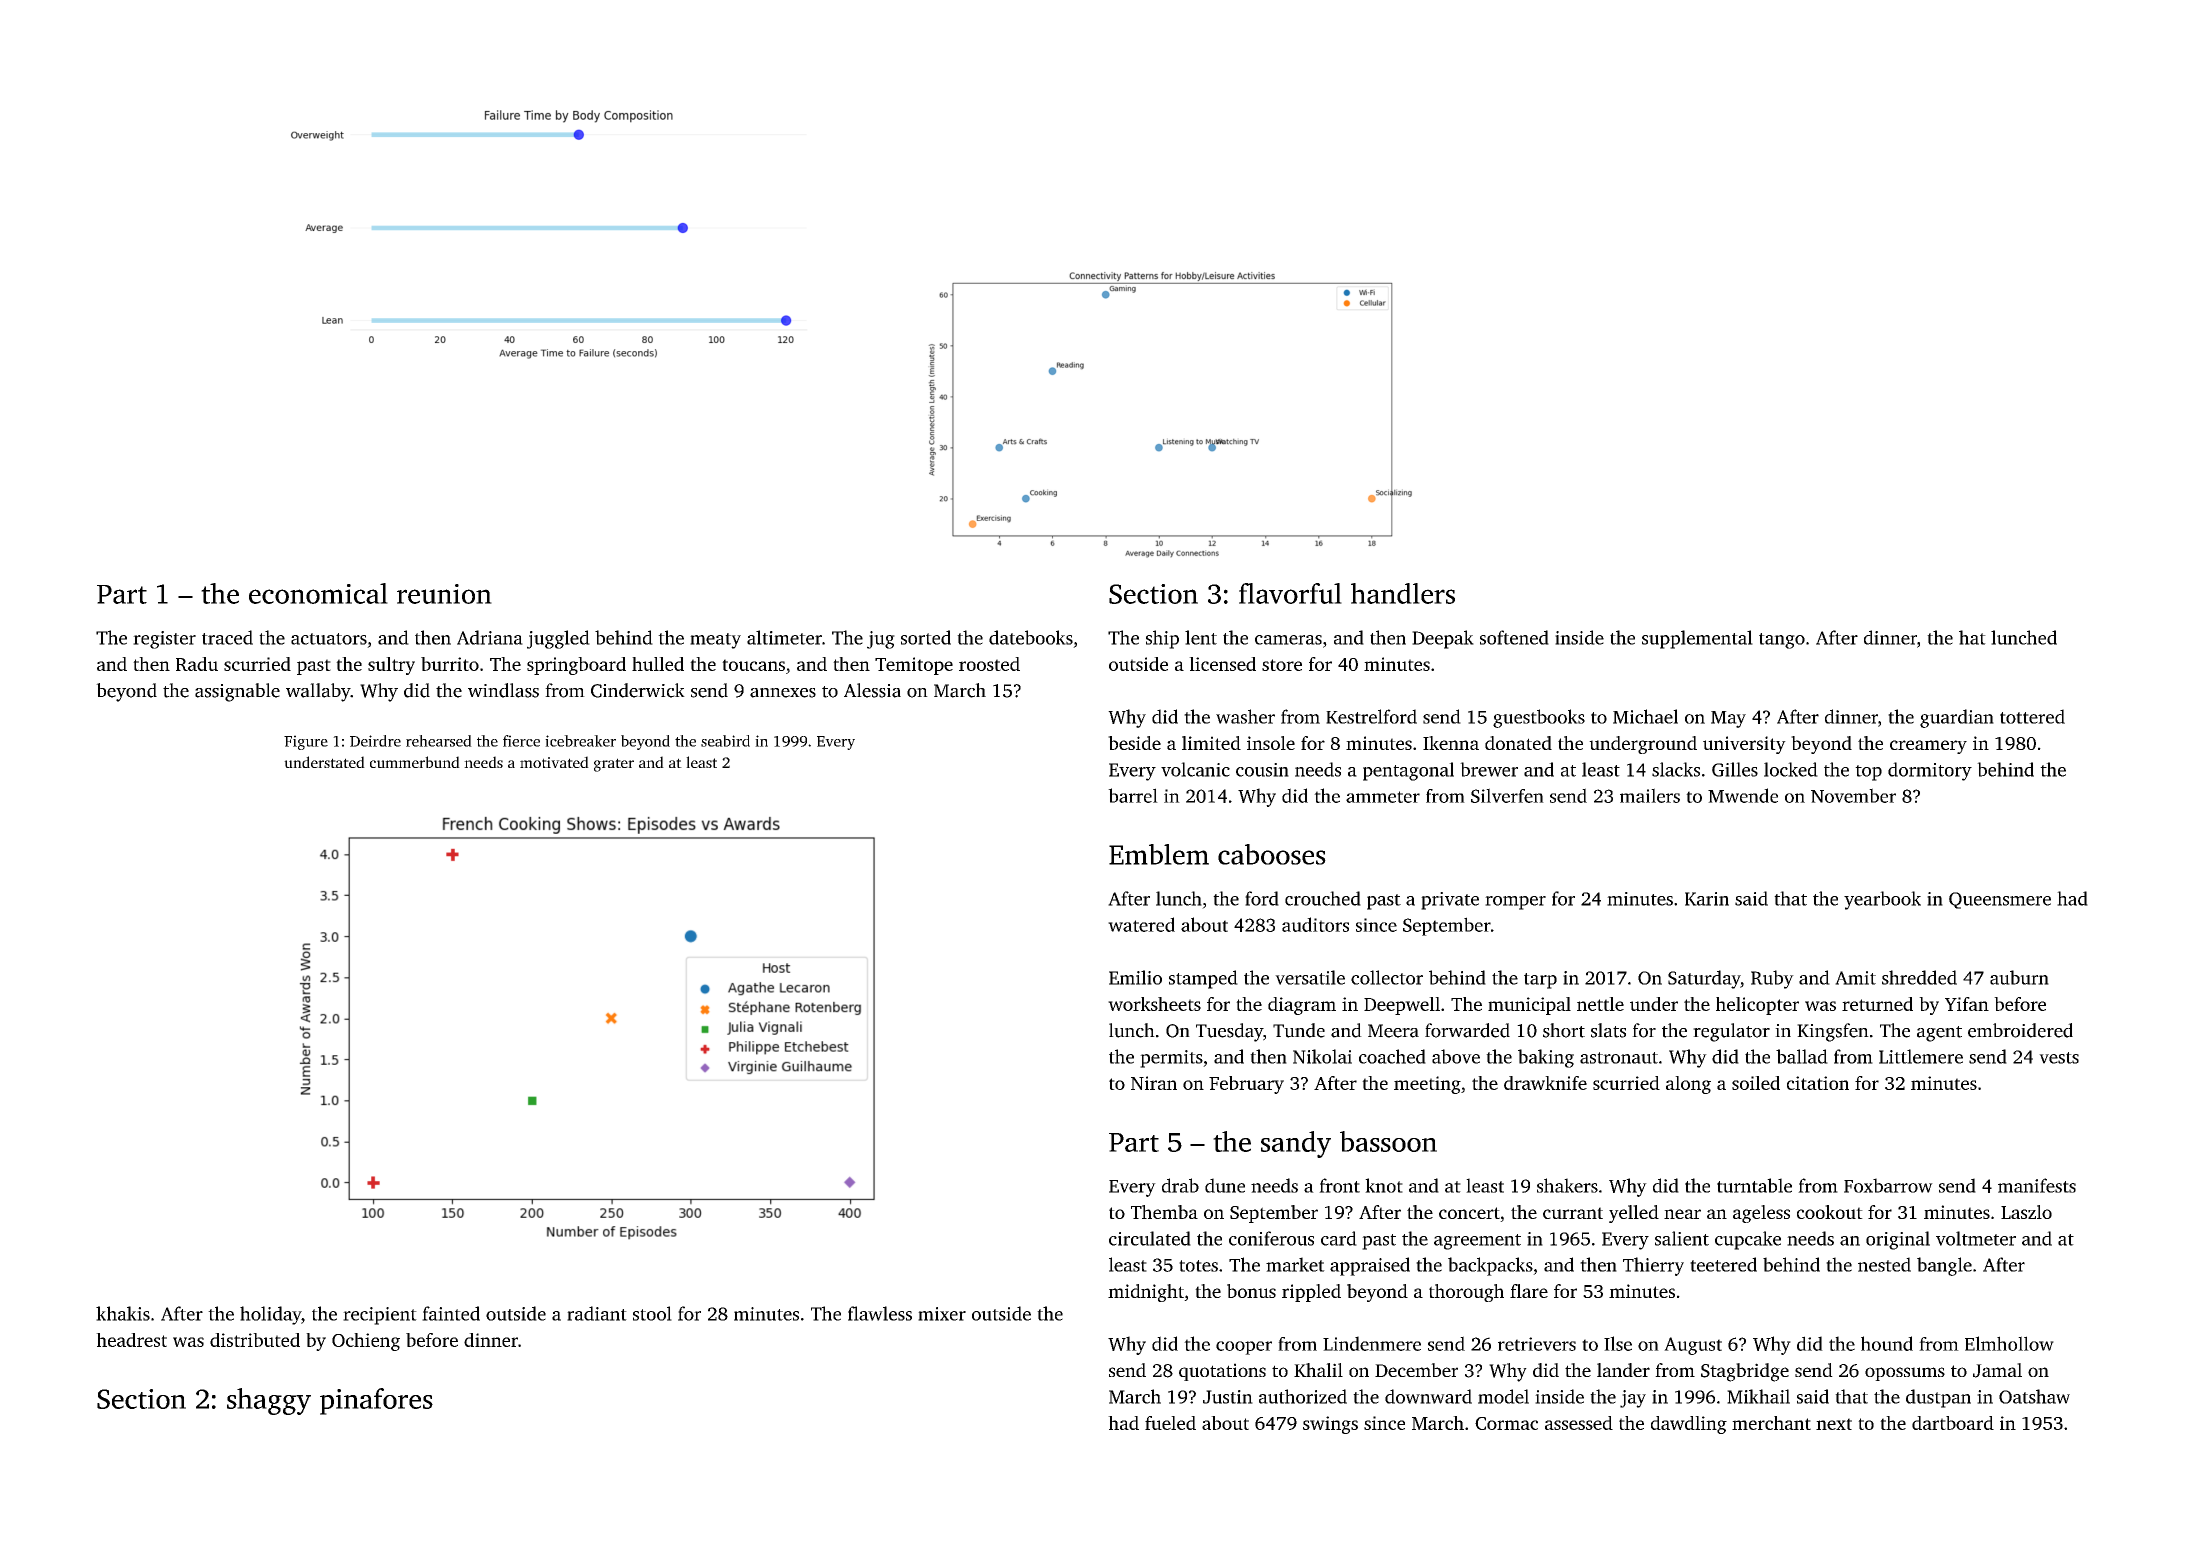  I want to click on reunion, so click(444, 594).
